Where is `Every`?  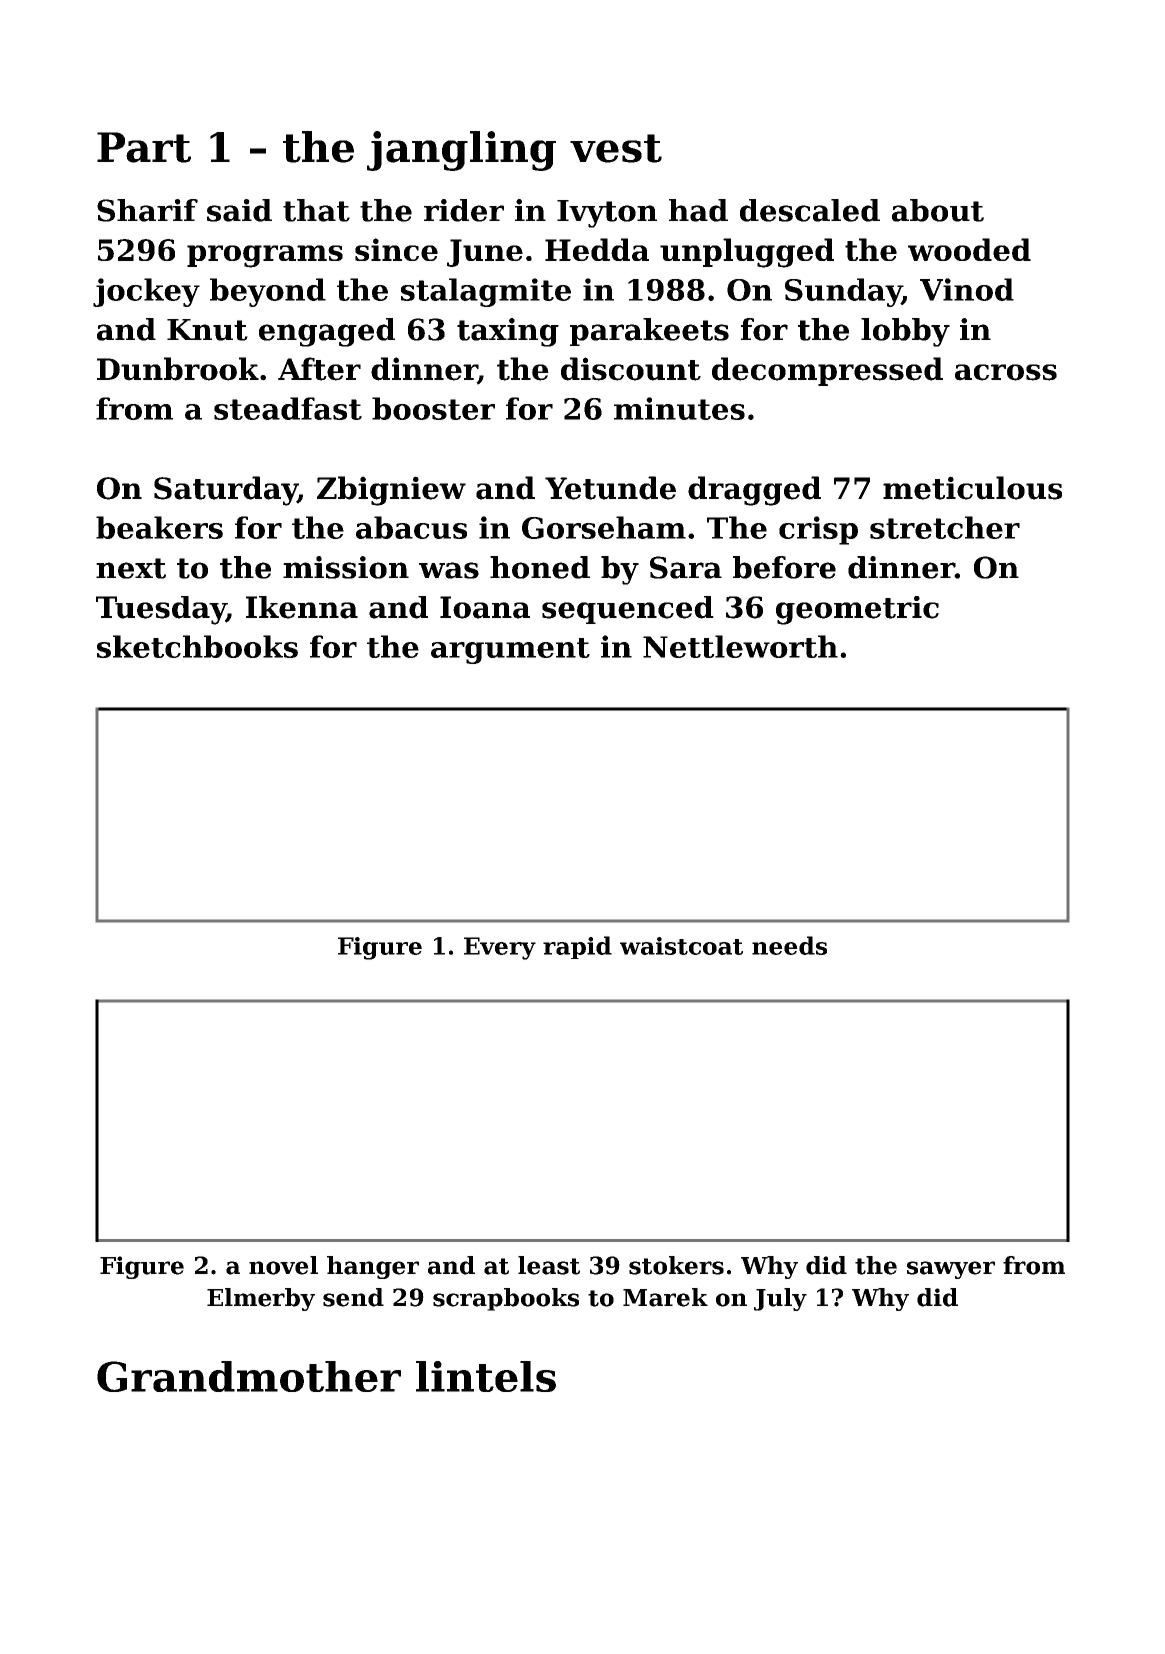 Every is located at coordinates (500, 948).
